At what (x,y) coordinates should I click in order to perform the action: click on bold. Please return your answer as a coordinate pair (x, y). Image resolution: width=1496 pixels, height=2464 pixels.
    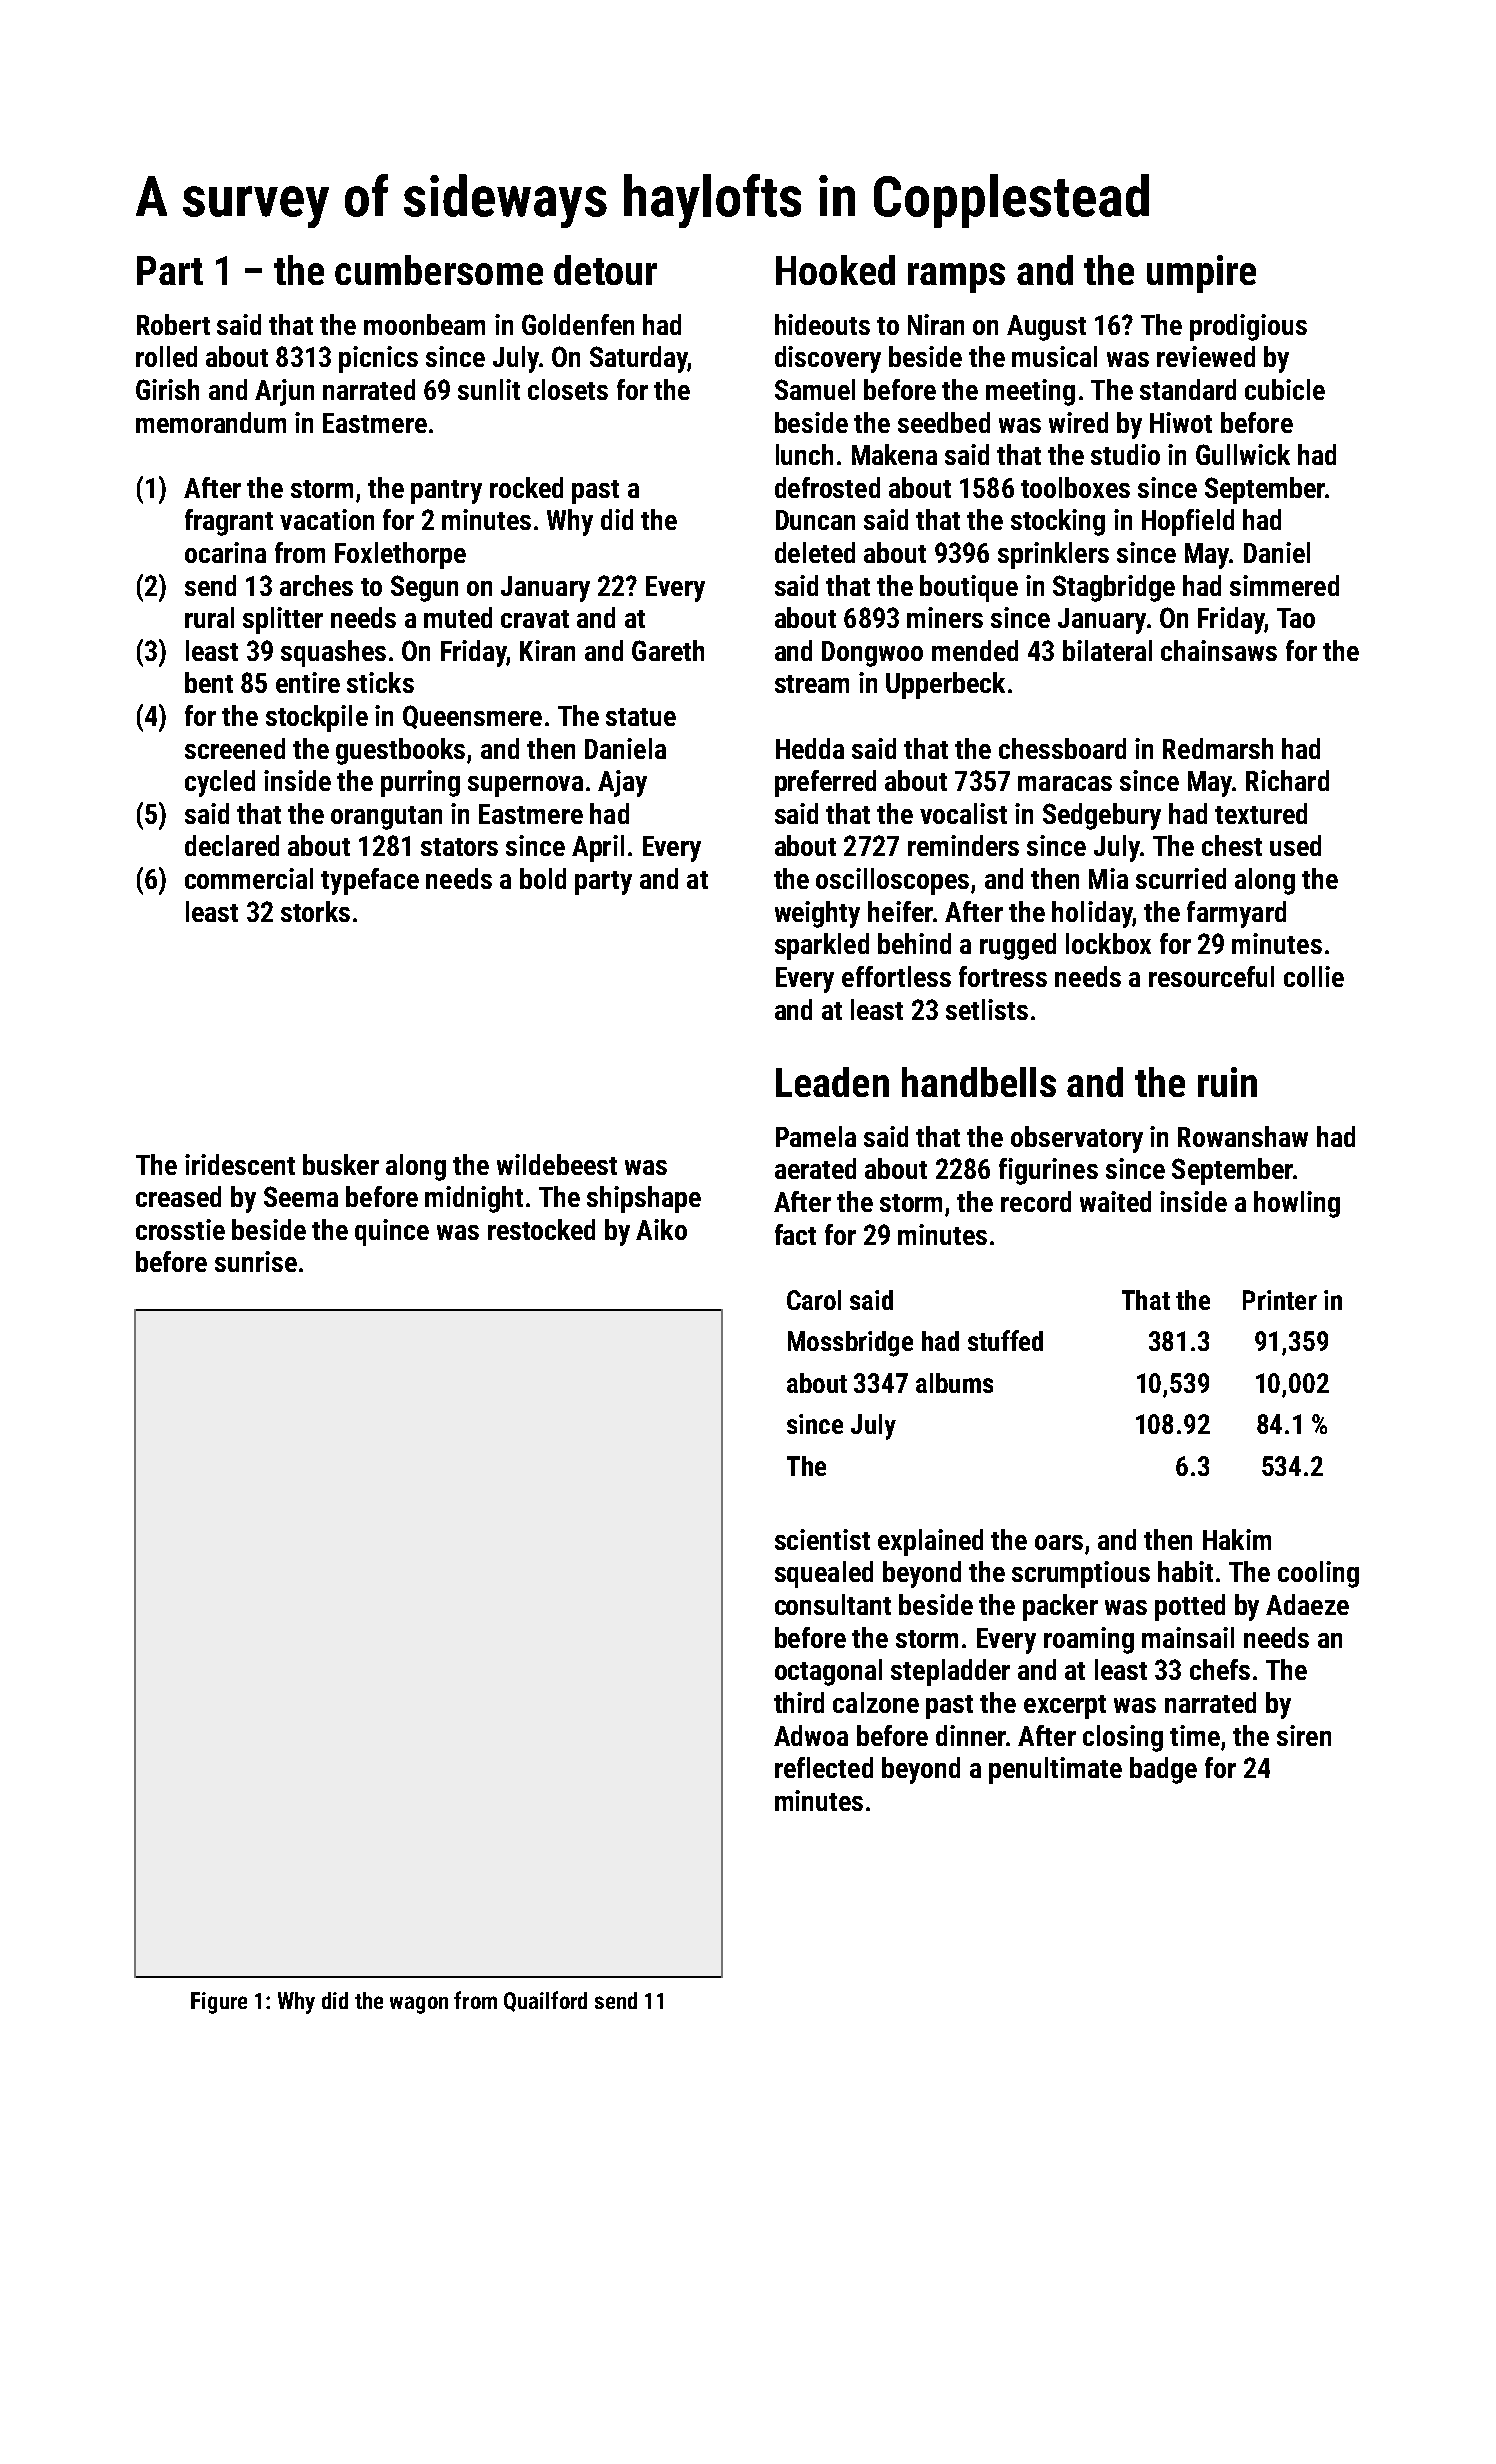
    Looking at the image, I should click on (543, 878).
